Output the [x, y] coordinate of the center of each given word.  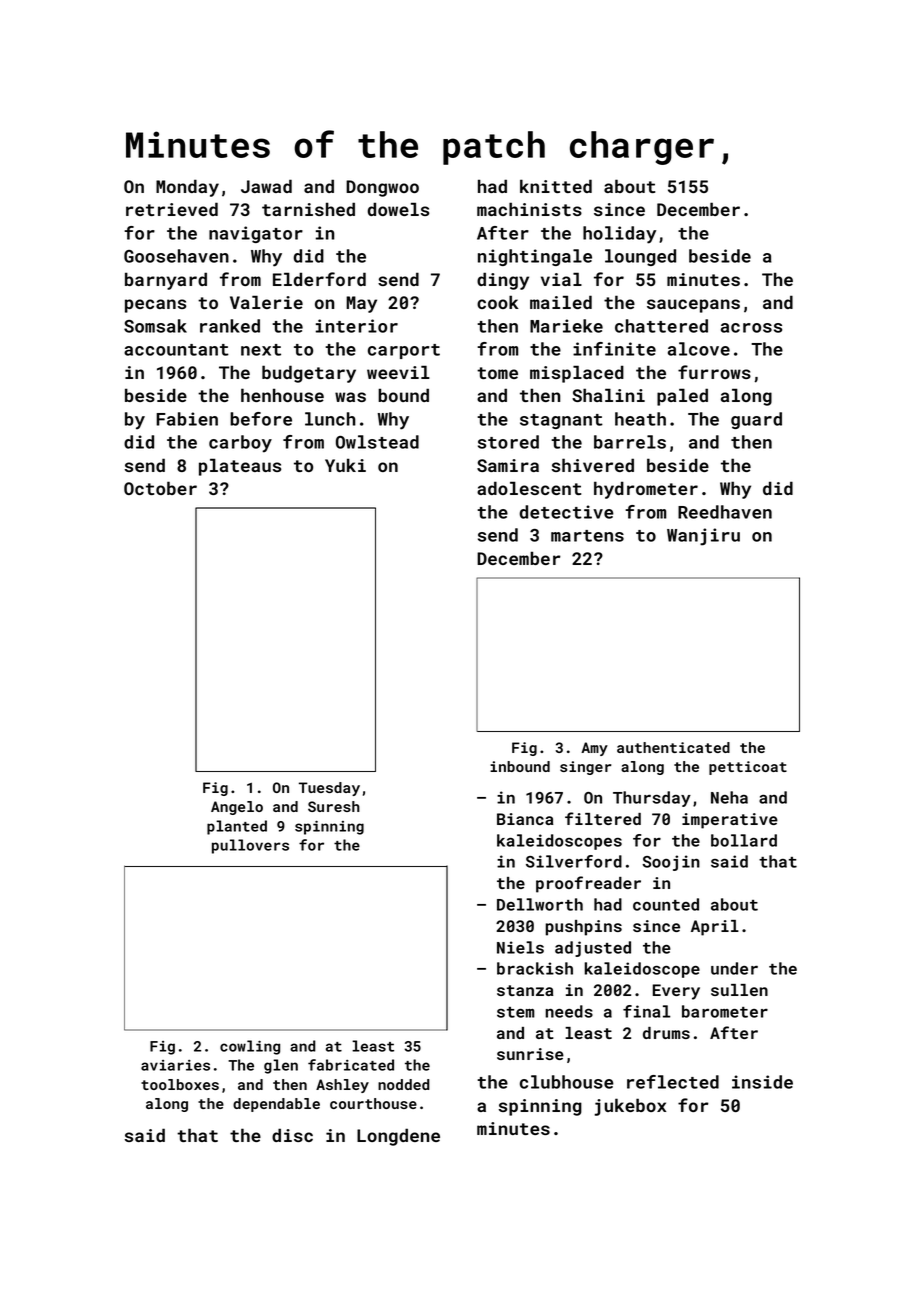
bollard [744, 840]
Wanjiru [703, 537]
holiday [619, 235]
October [160, 488]
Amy [594, 749]
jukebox [630, 1107]
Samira [508, 465]
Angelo [237, 808]
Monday [187, 188]
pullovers [250, 846]
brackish [535, 968]
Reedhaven [725, 512]
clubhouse [567, 1082]
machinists [529, 209]
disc [292, 1135]
